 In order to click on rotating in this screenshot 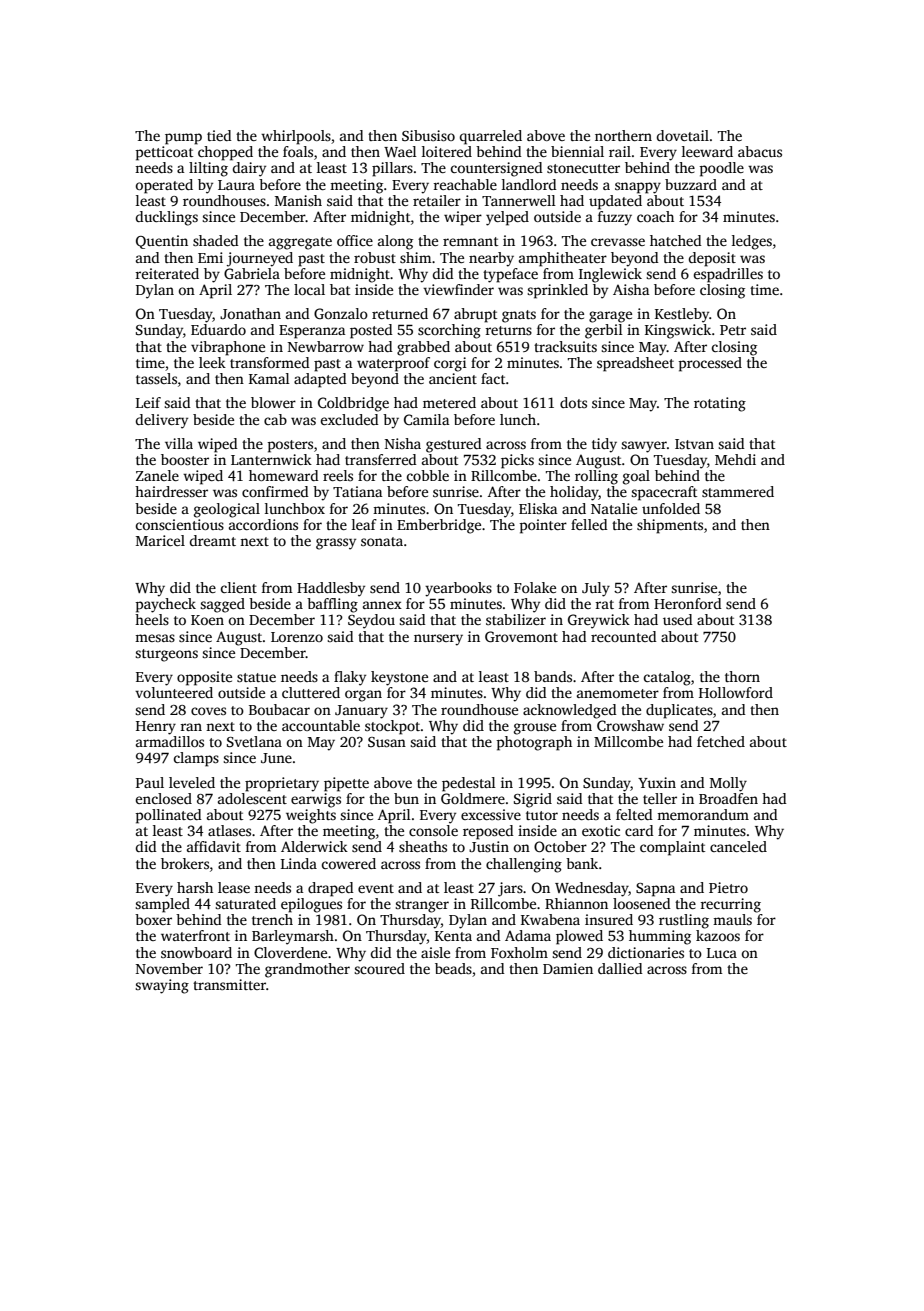, I will do `click(720, 404)`.
